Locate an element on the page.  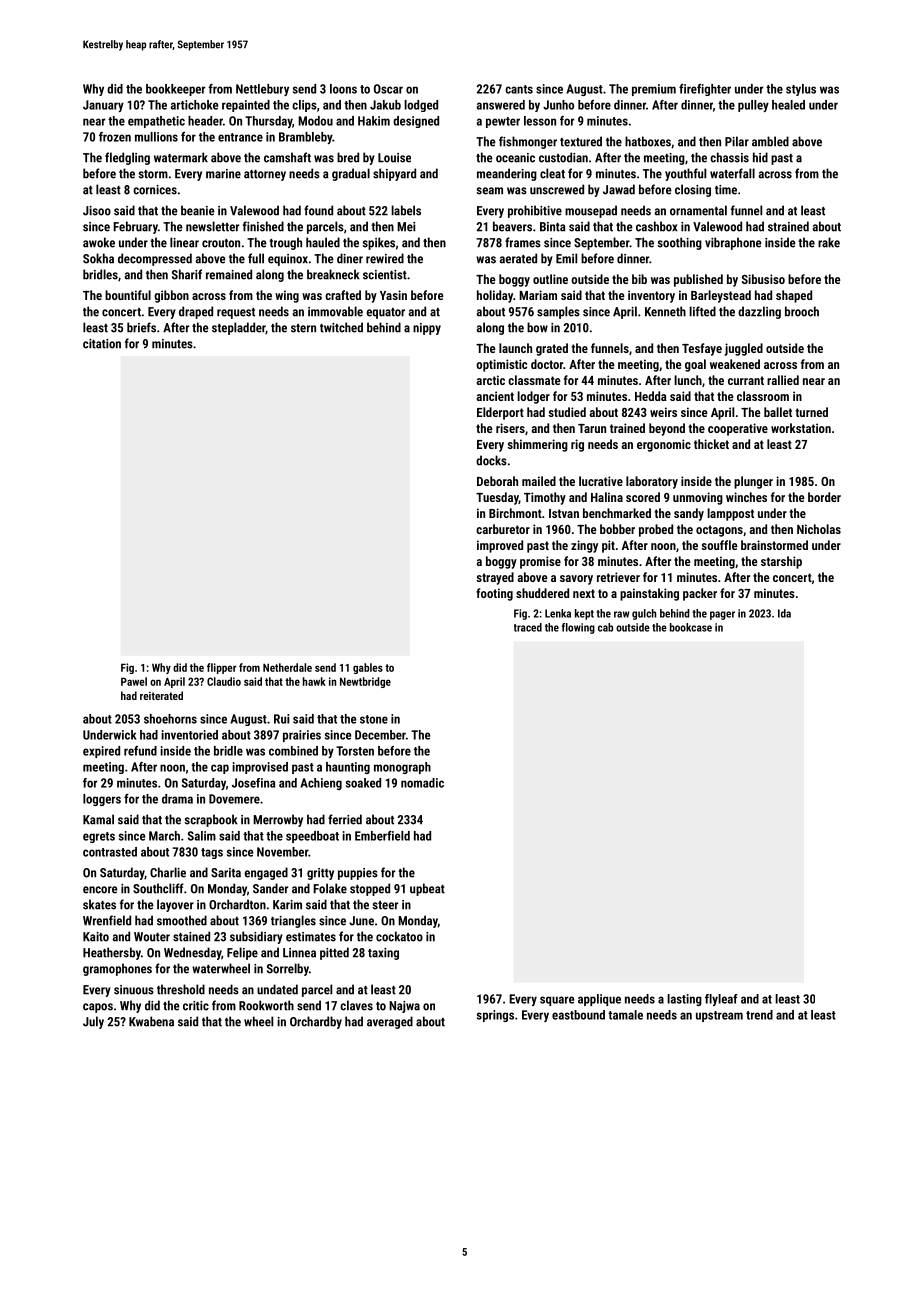
flyleaf is located at coordinates (721, 1000).
